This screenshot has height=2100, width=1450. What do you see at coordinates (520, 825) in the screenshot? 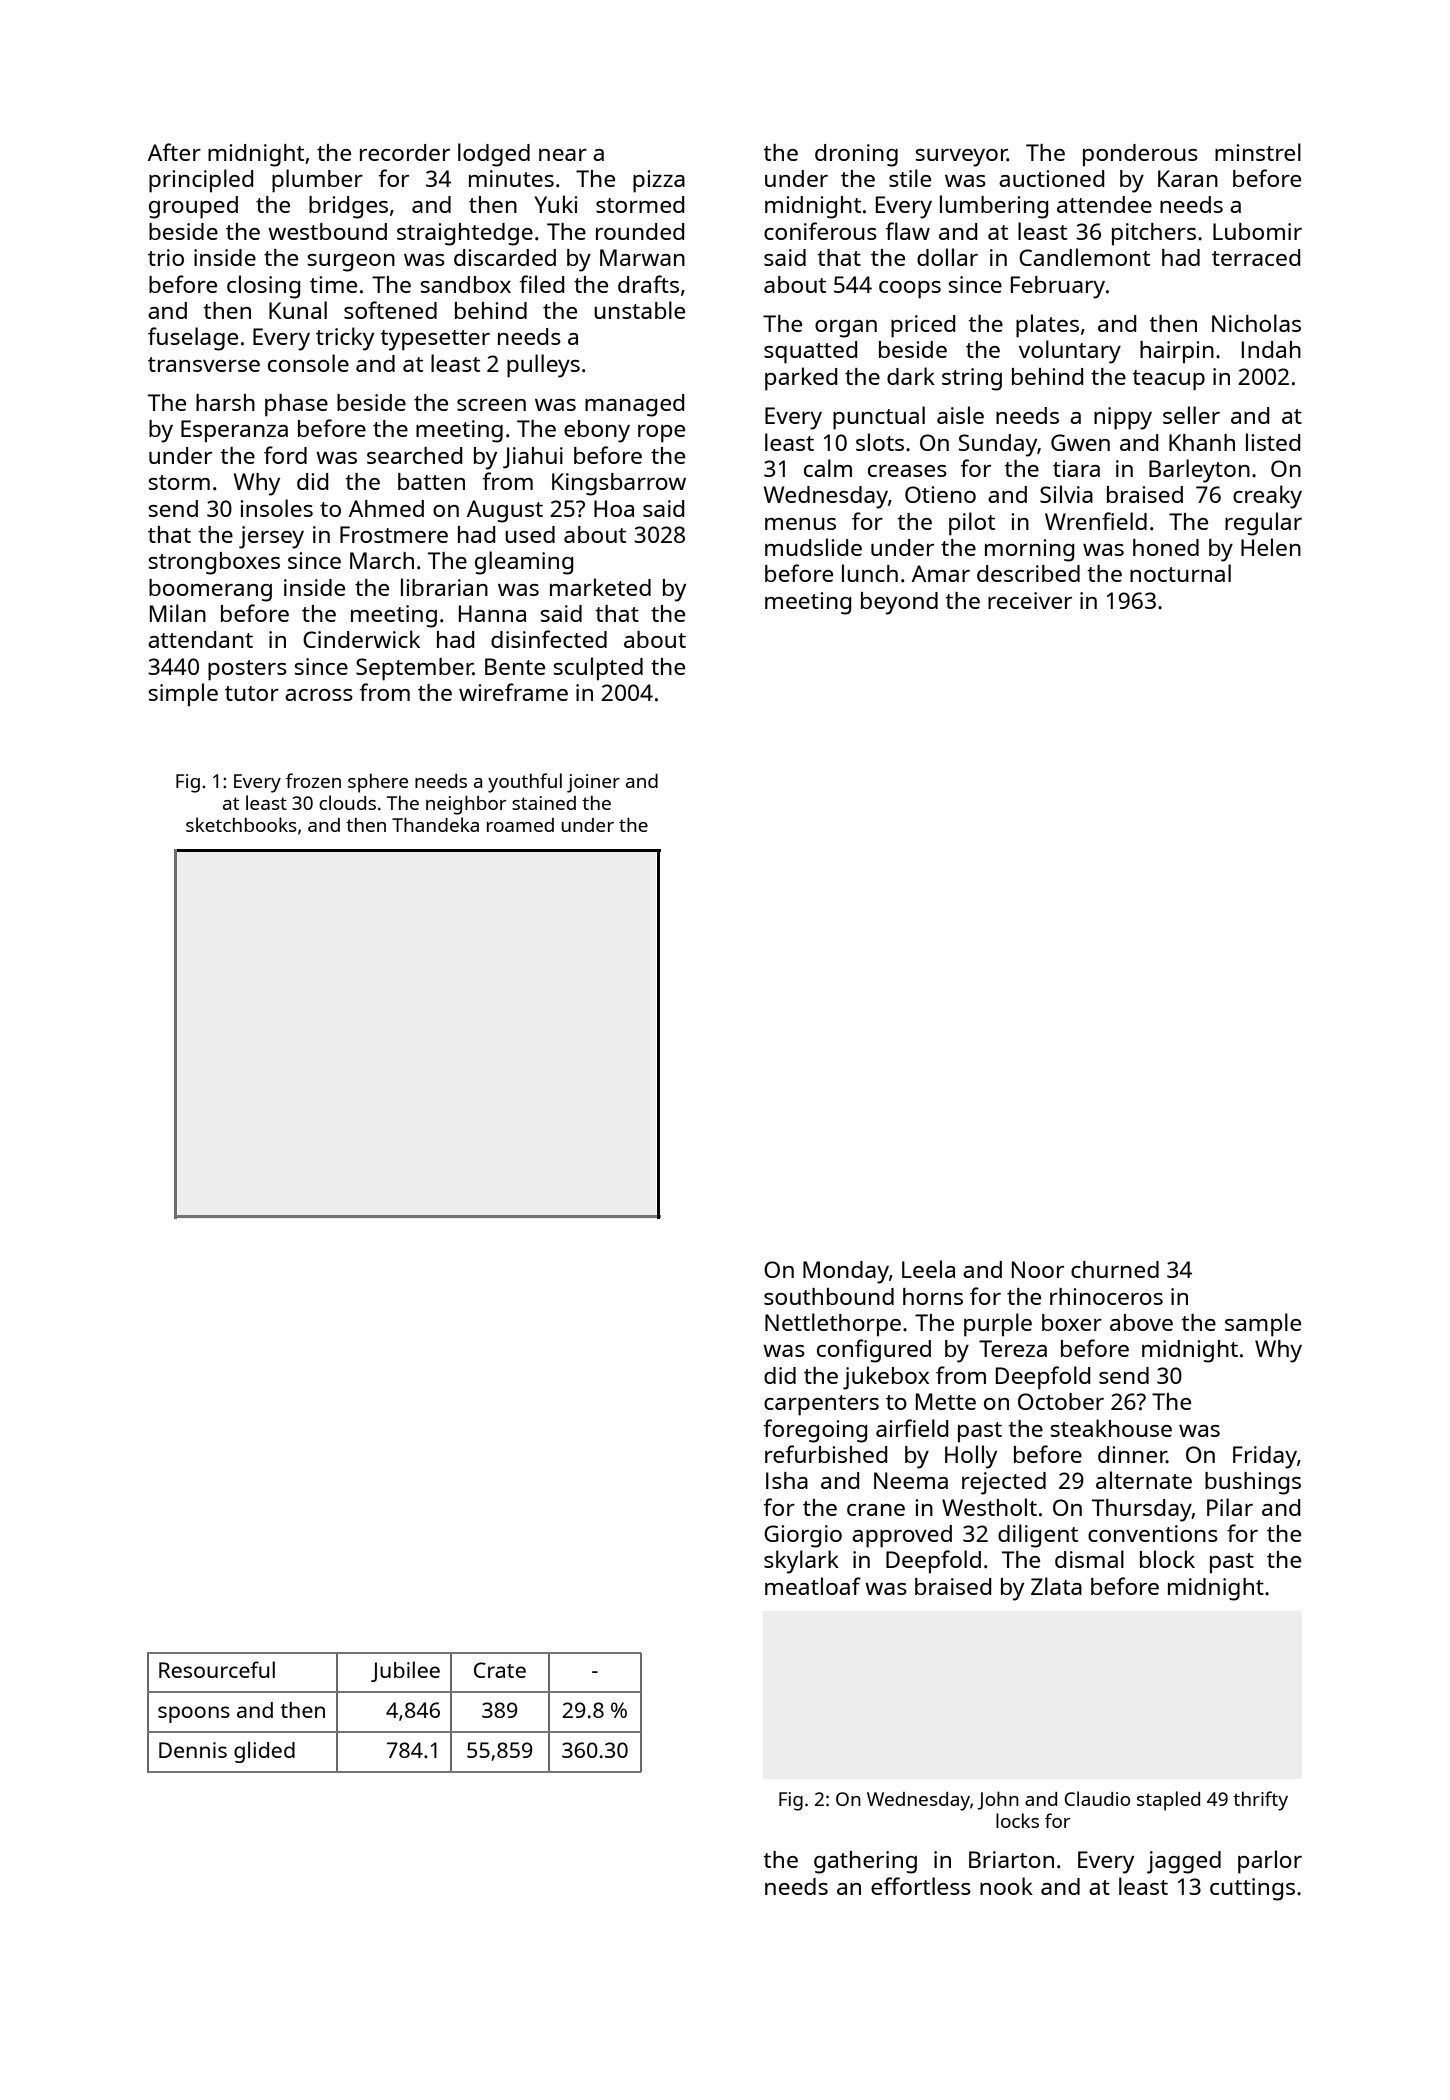
I see `roamed` at bounding box center [520, 825].
